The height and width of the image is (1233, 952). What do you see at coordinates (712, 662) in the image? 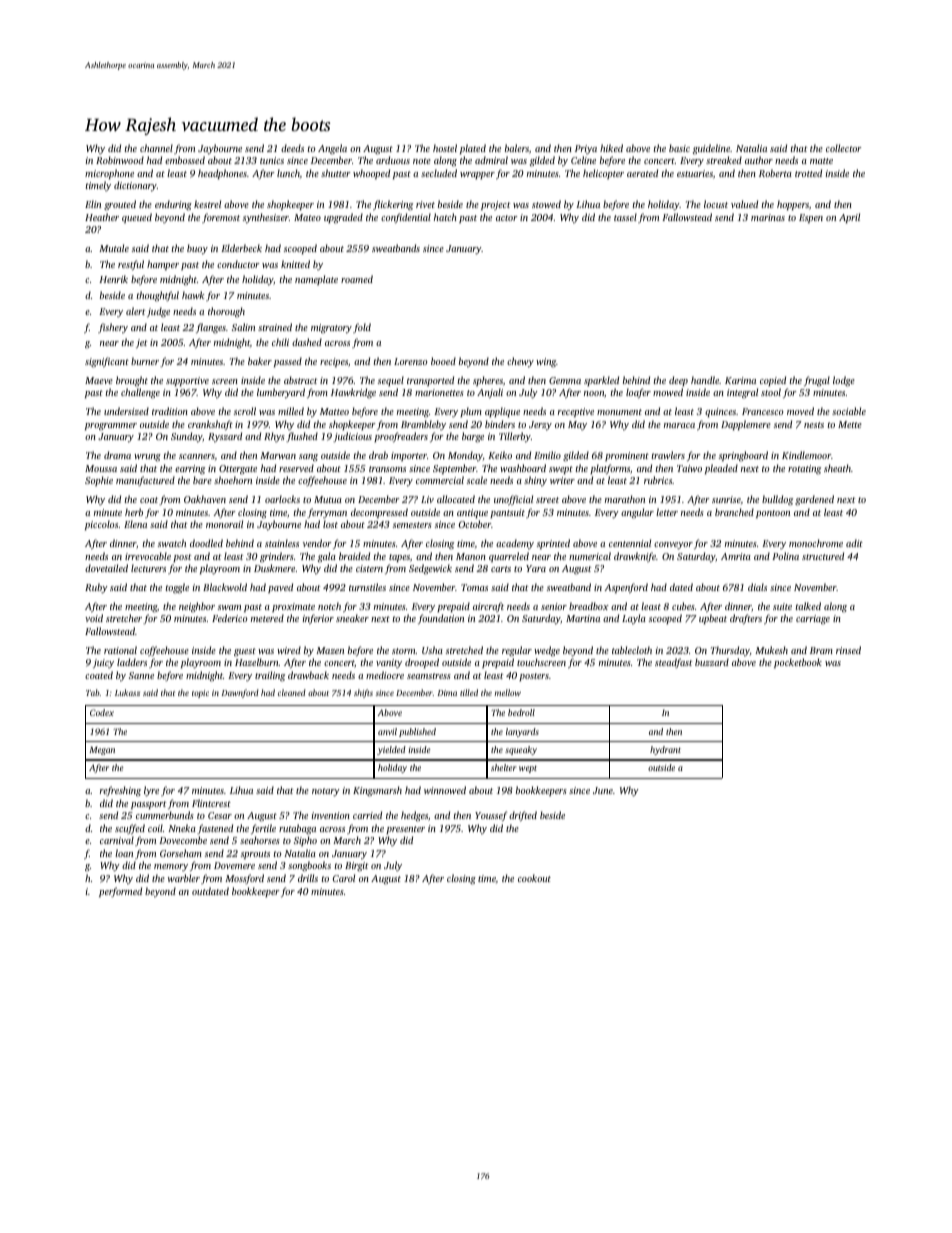
I see `buzzard` at bounding box center [712, 662].
